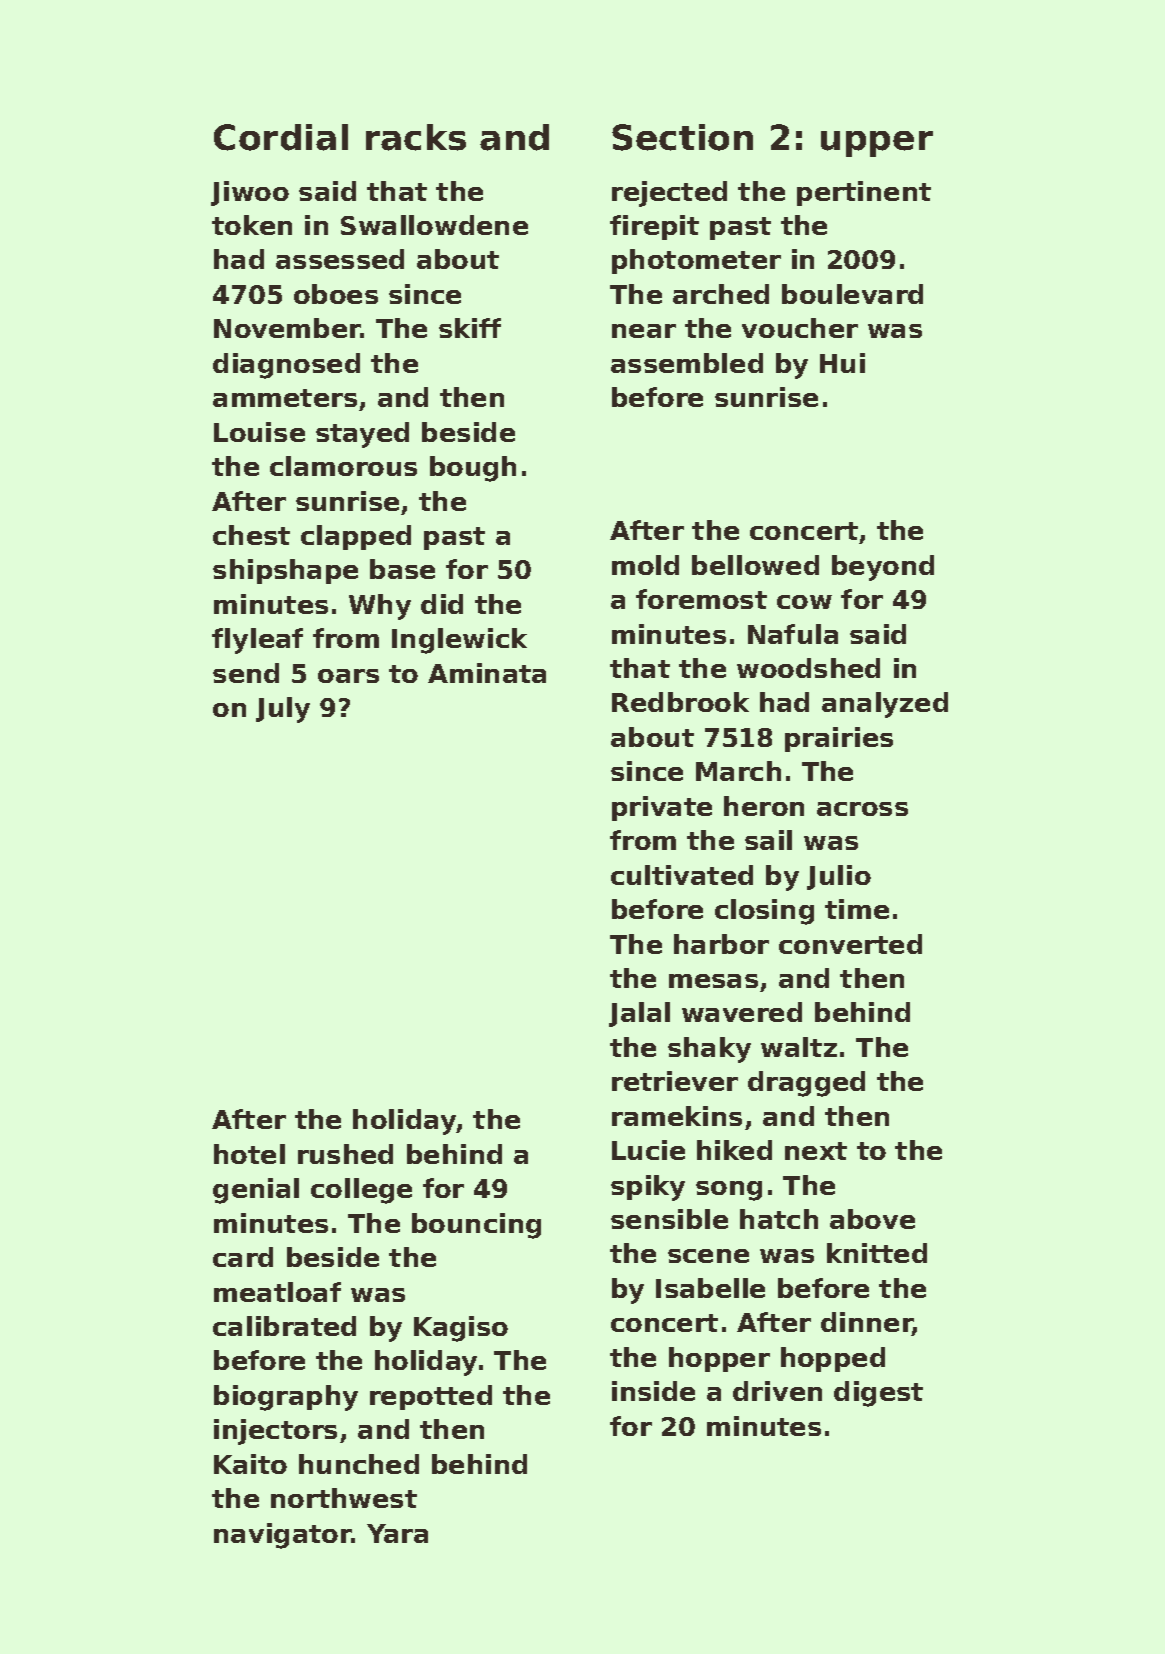  Describe the element at coordinates (729, 1191) in the image. I see `song` at that location.
